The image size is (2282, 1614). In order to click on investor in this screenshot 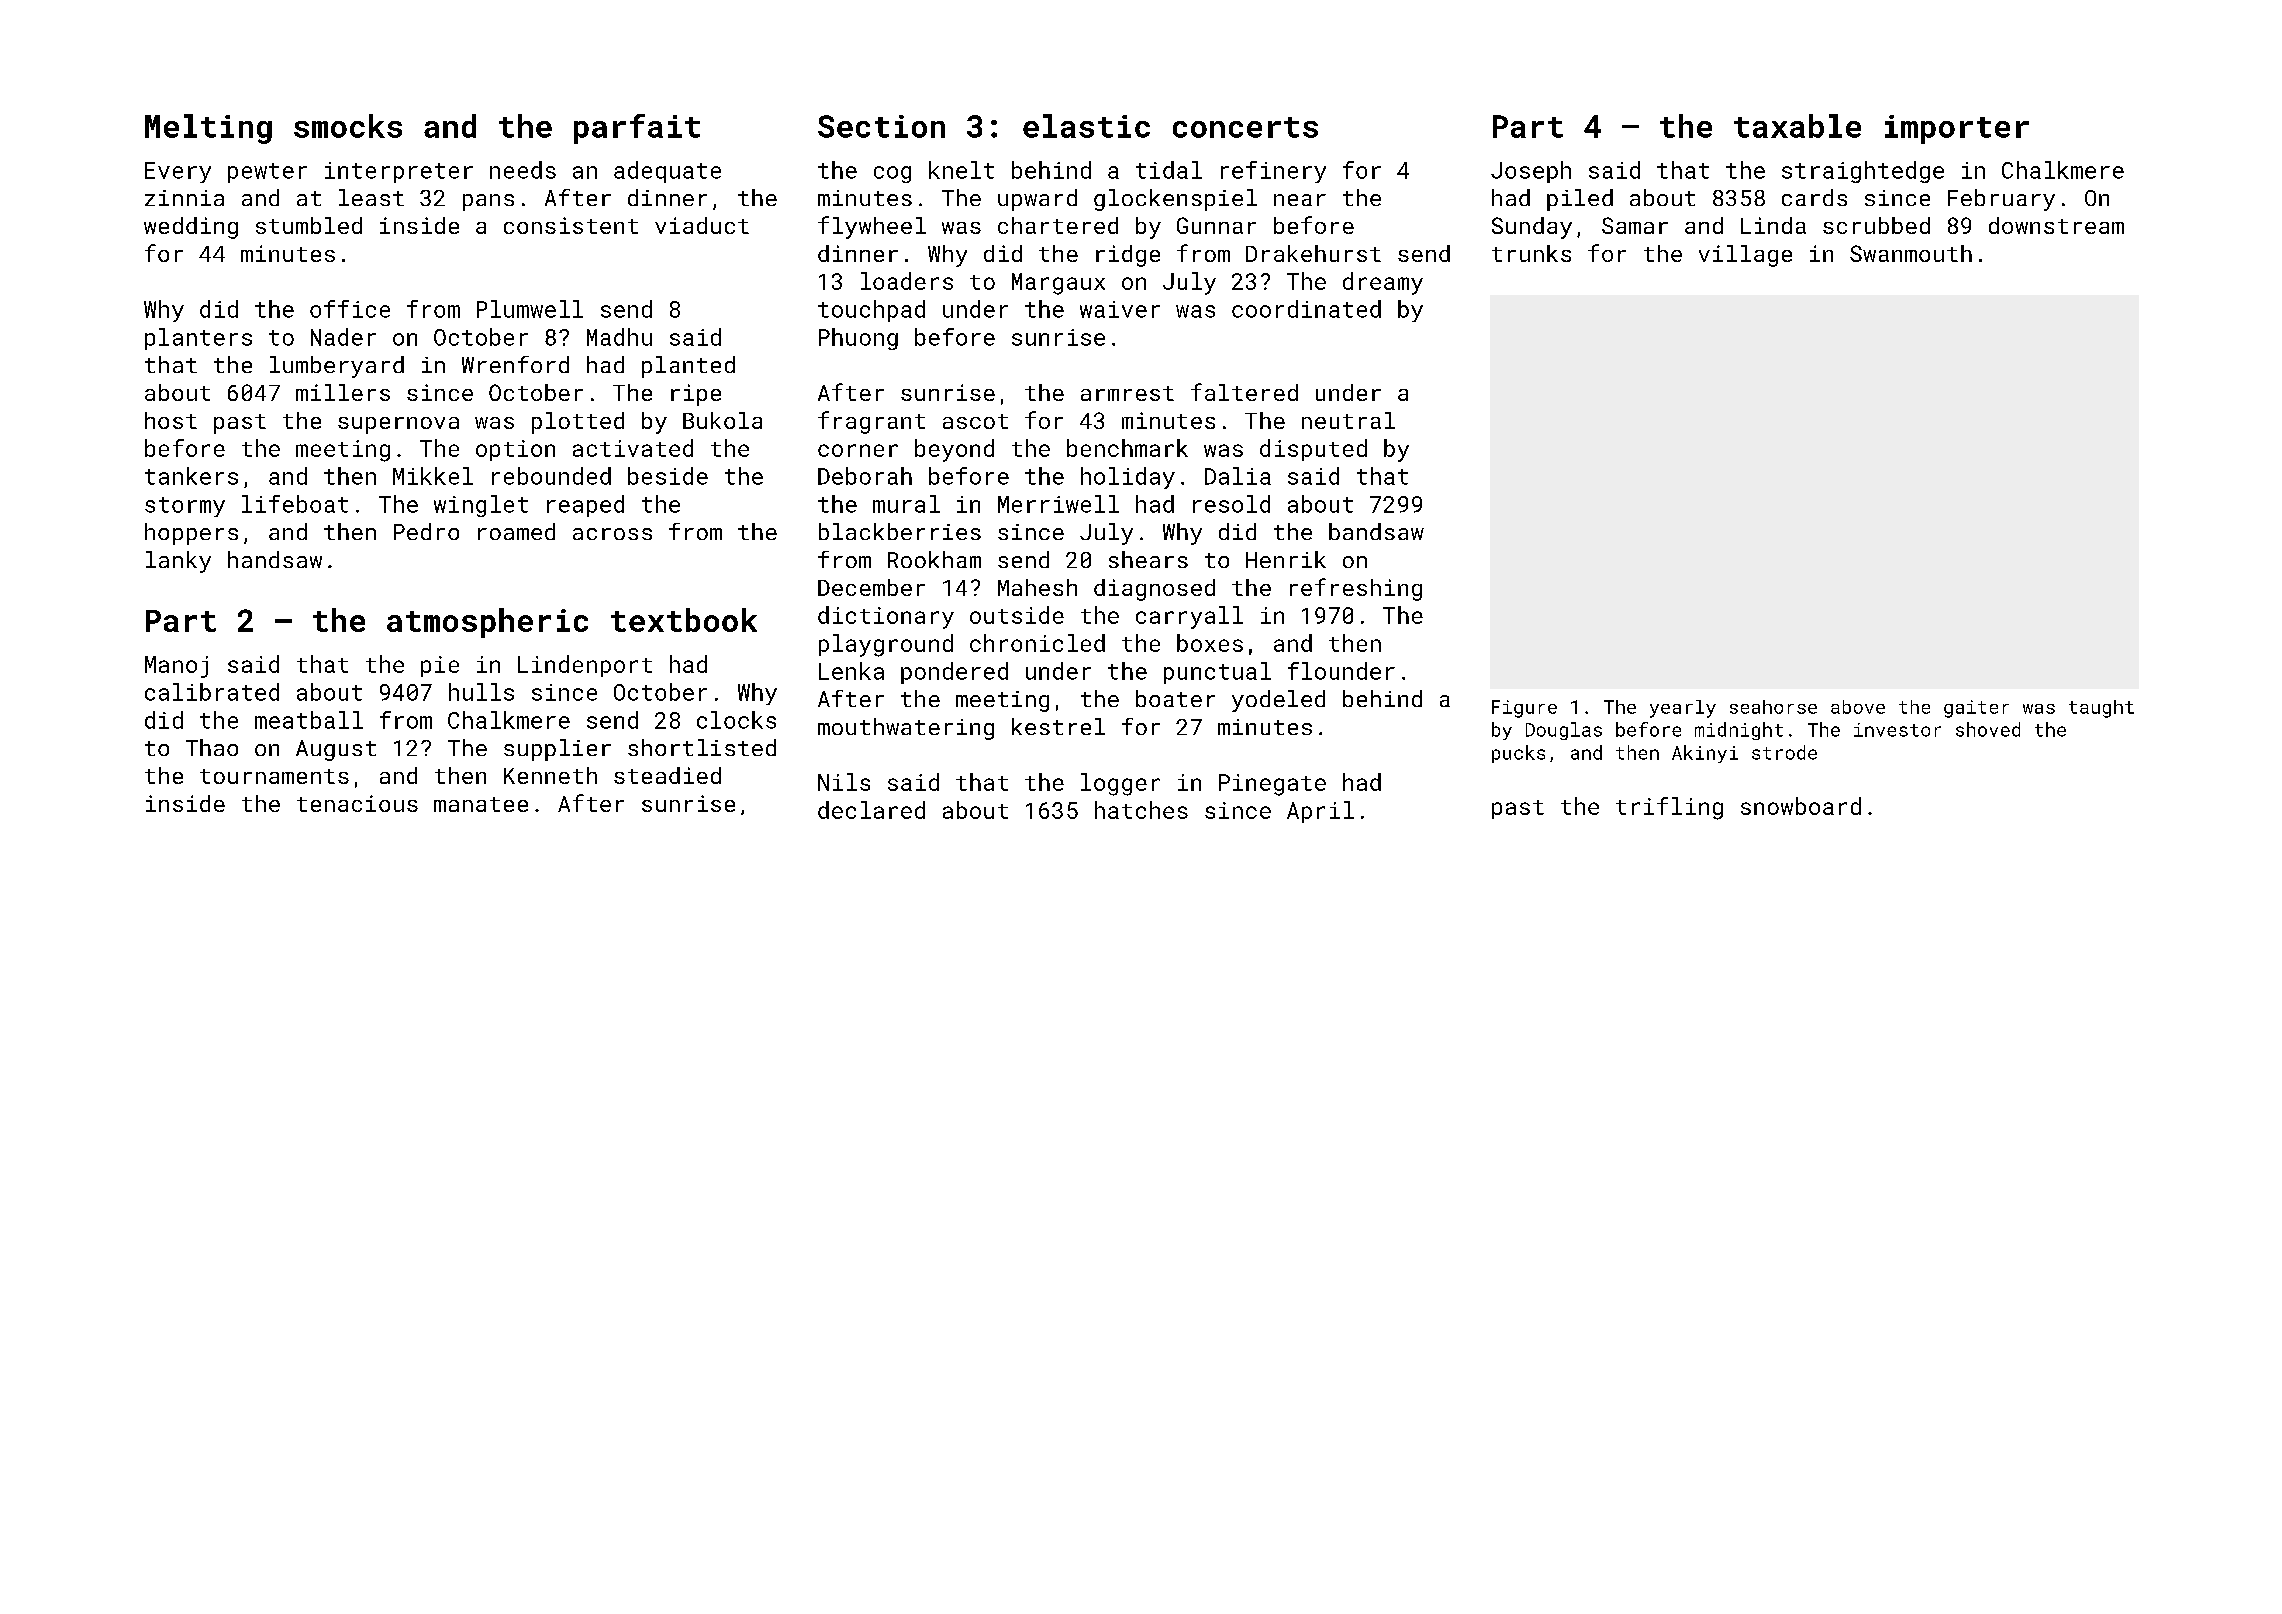, I will do `click(1897, 730)`.
